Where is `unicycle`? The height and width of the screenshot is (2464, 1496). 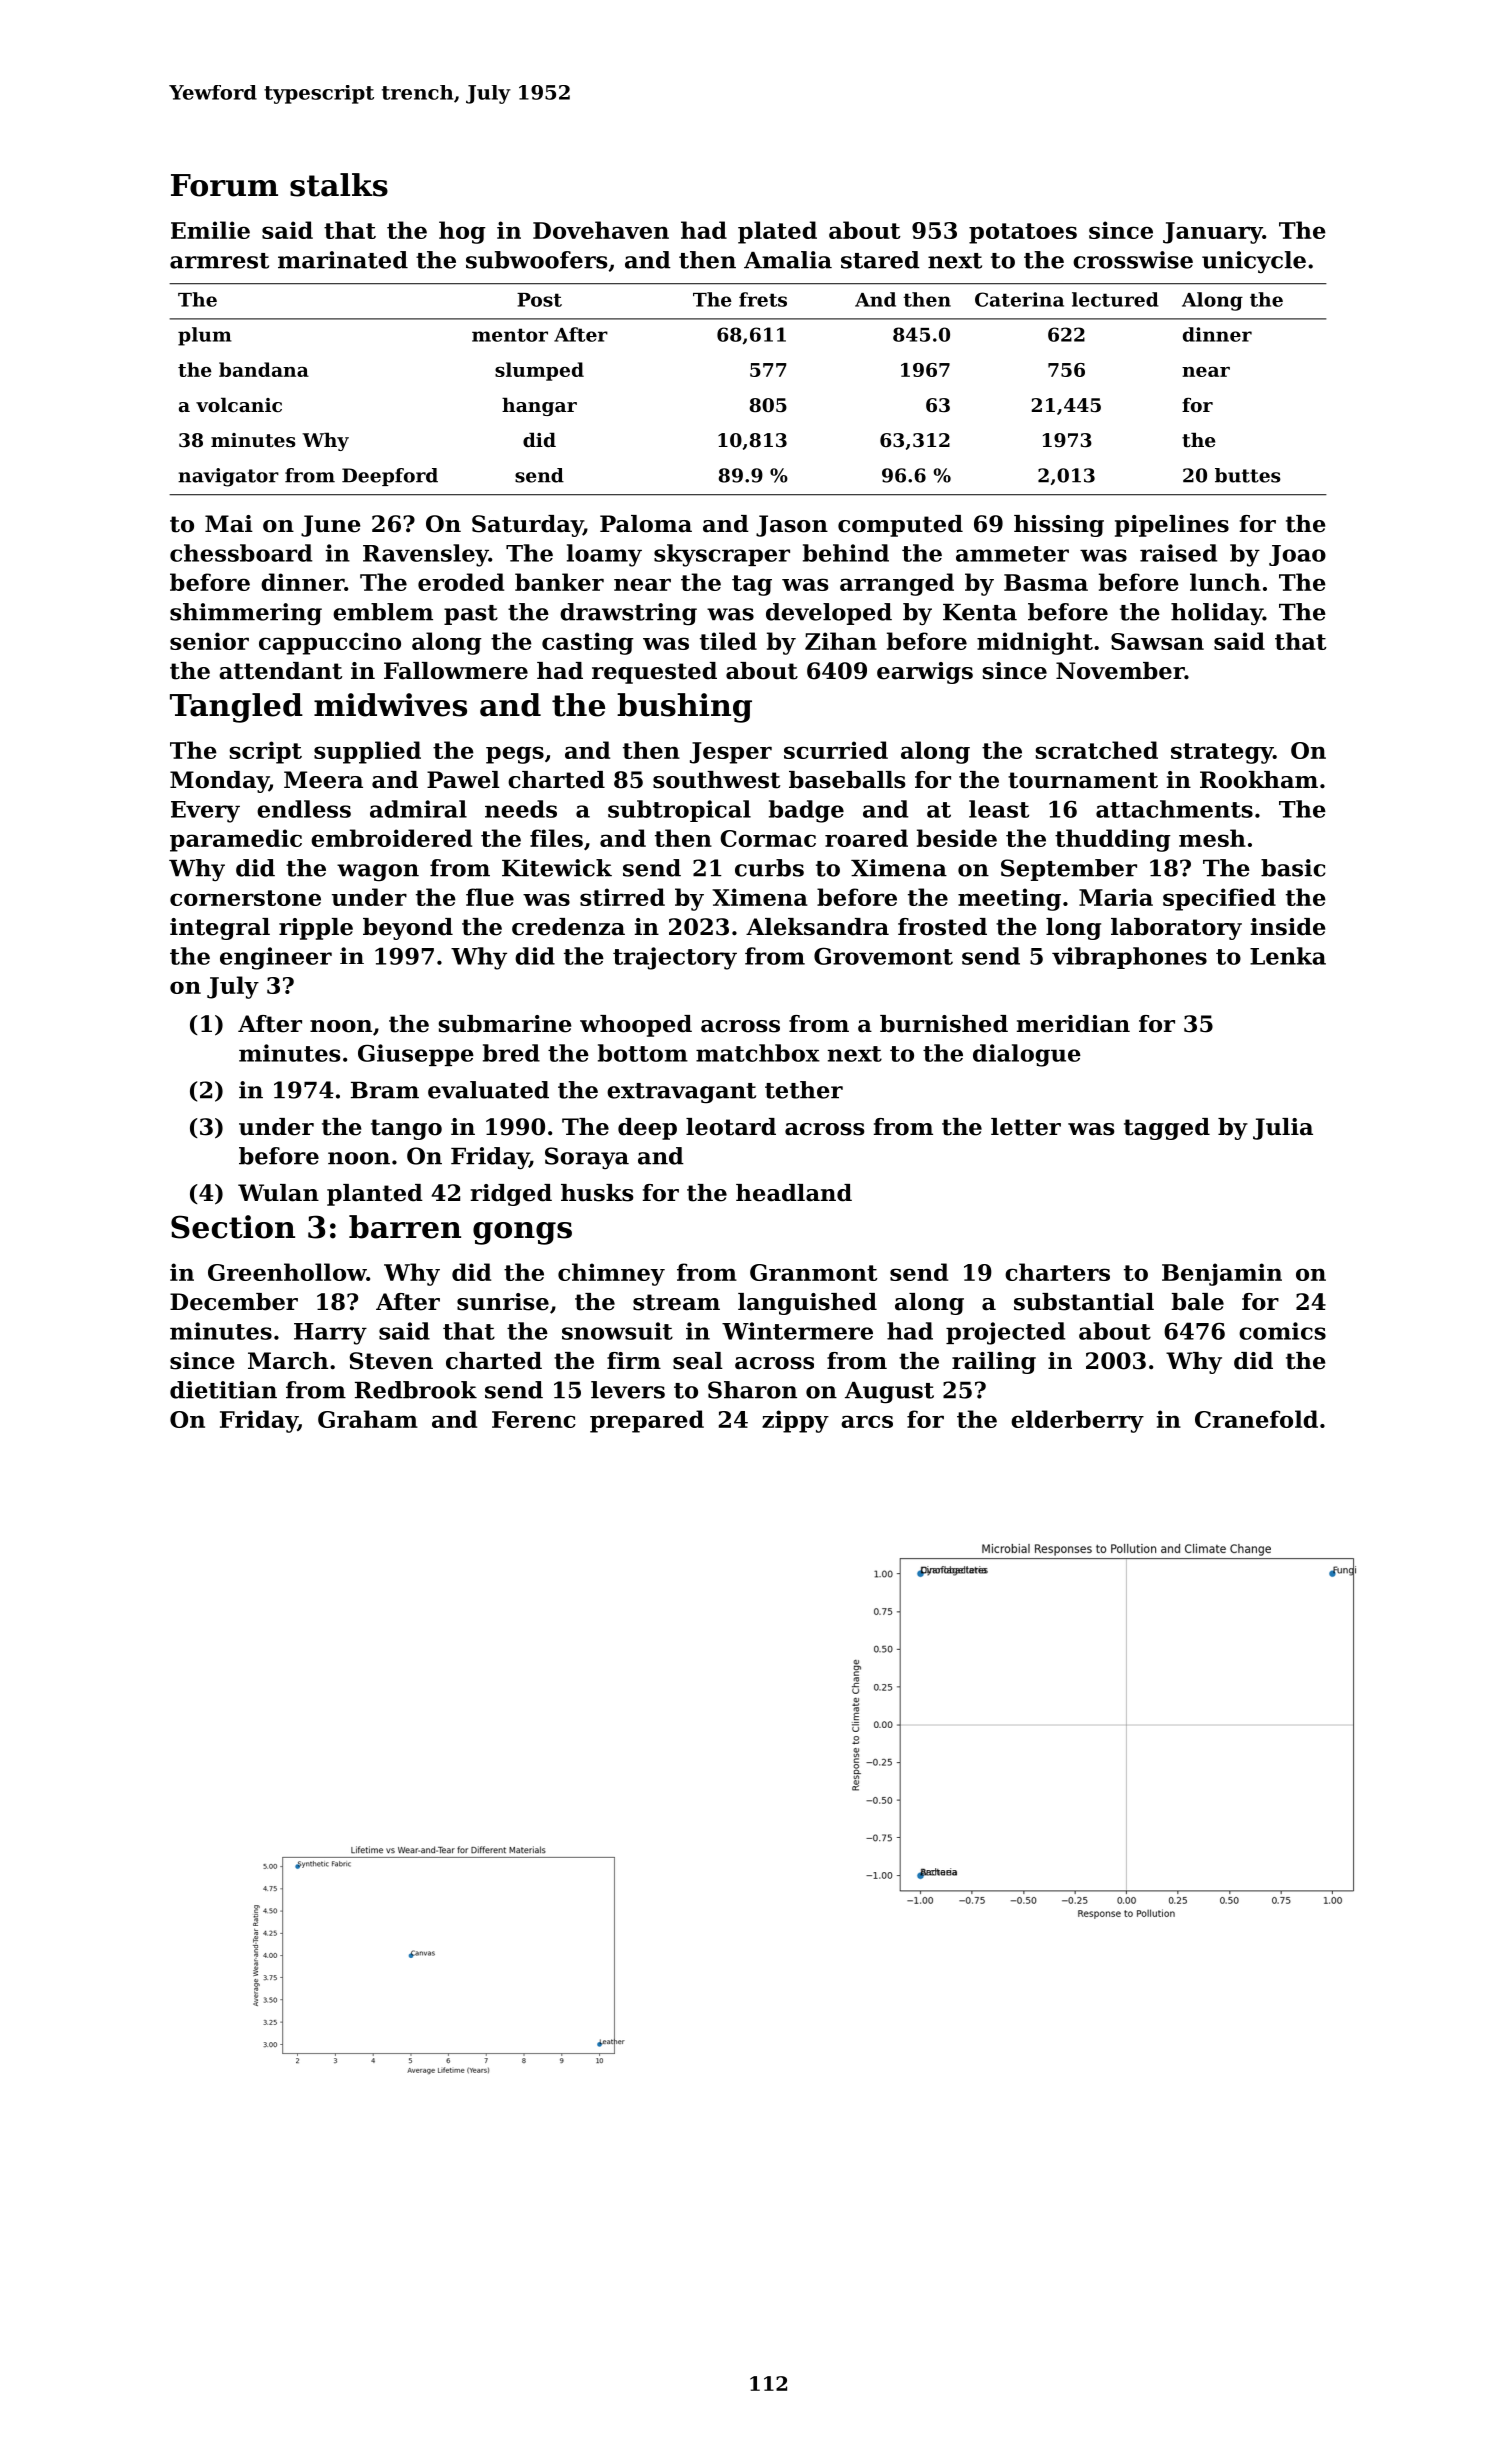
unicycle is located at coordinates (1254, 262).
